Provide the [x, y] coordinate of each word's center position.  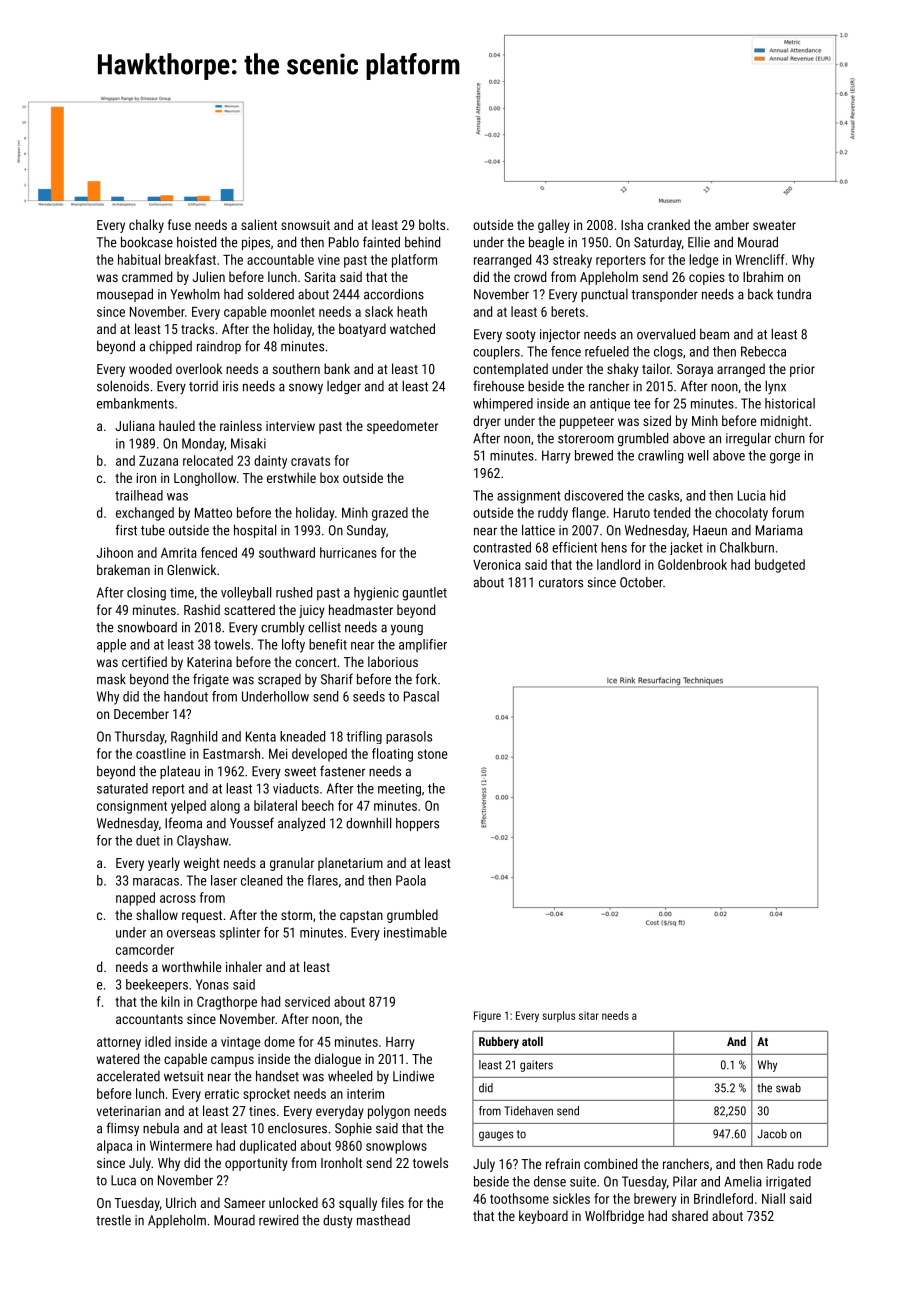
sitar [589, 1015]
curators [561, 583]
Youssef [252, 823]
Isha [632, 224]
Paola [411, 880]
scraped [279, 680]
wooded [150, 368]
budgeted [780, 566]
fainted [381, 242]
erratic [222, 1094]
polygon [389, 1112]
